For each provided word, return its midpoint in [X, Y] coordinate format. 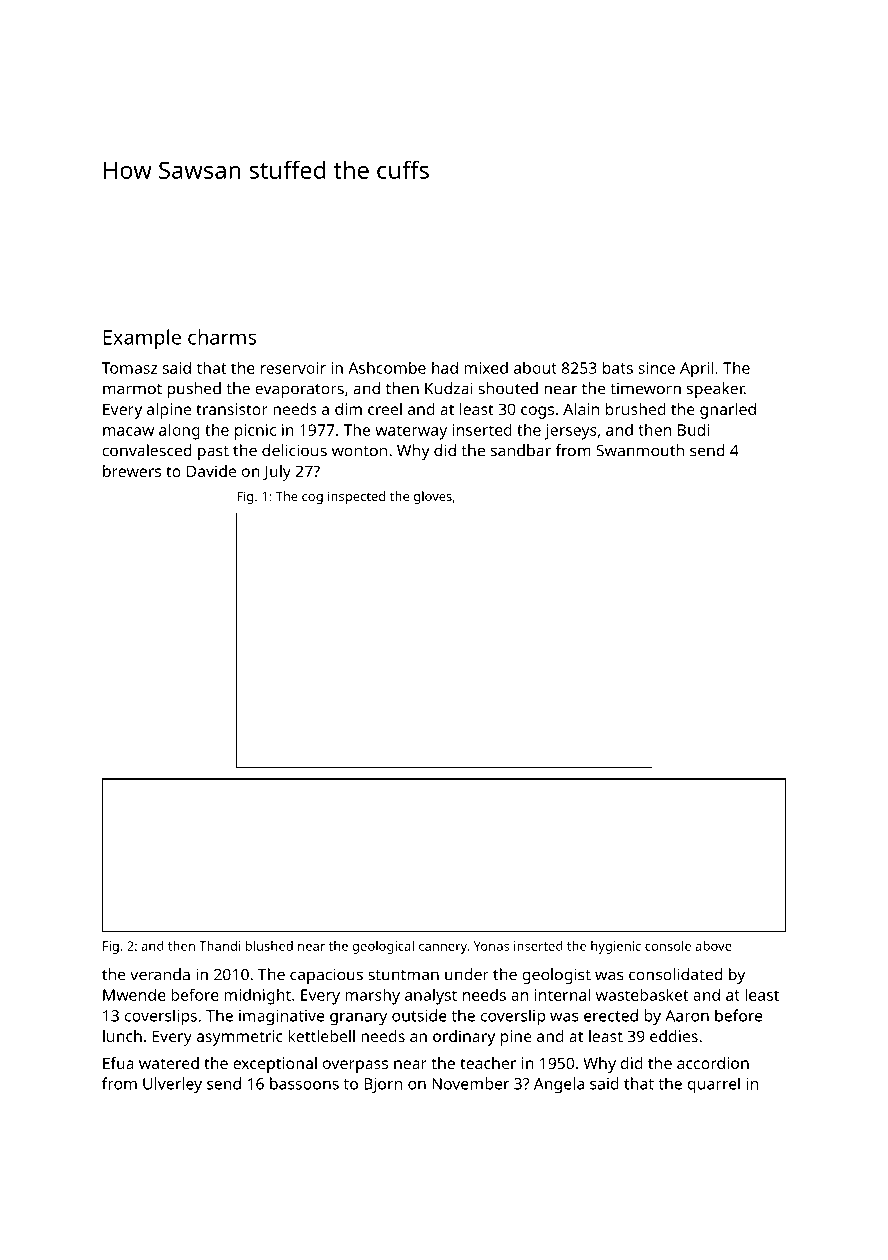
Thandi [220, 946]
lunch [122, 1036]
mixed [486, 368]
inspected [356, 497]
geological [383, 947]
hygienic [616, 947]
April [697, 369]
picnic [255, 432]
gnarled [728, 411]
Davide [211, 471]
